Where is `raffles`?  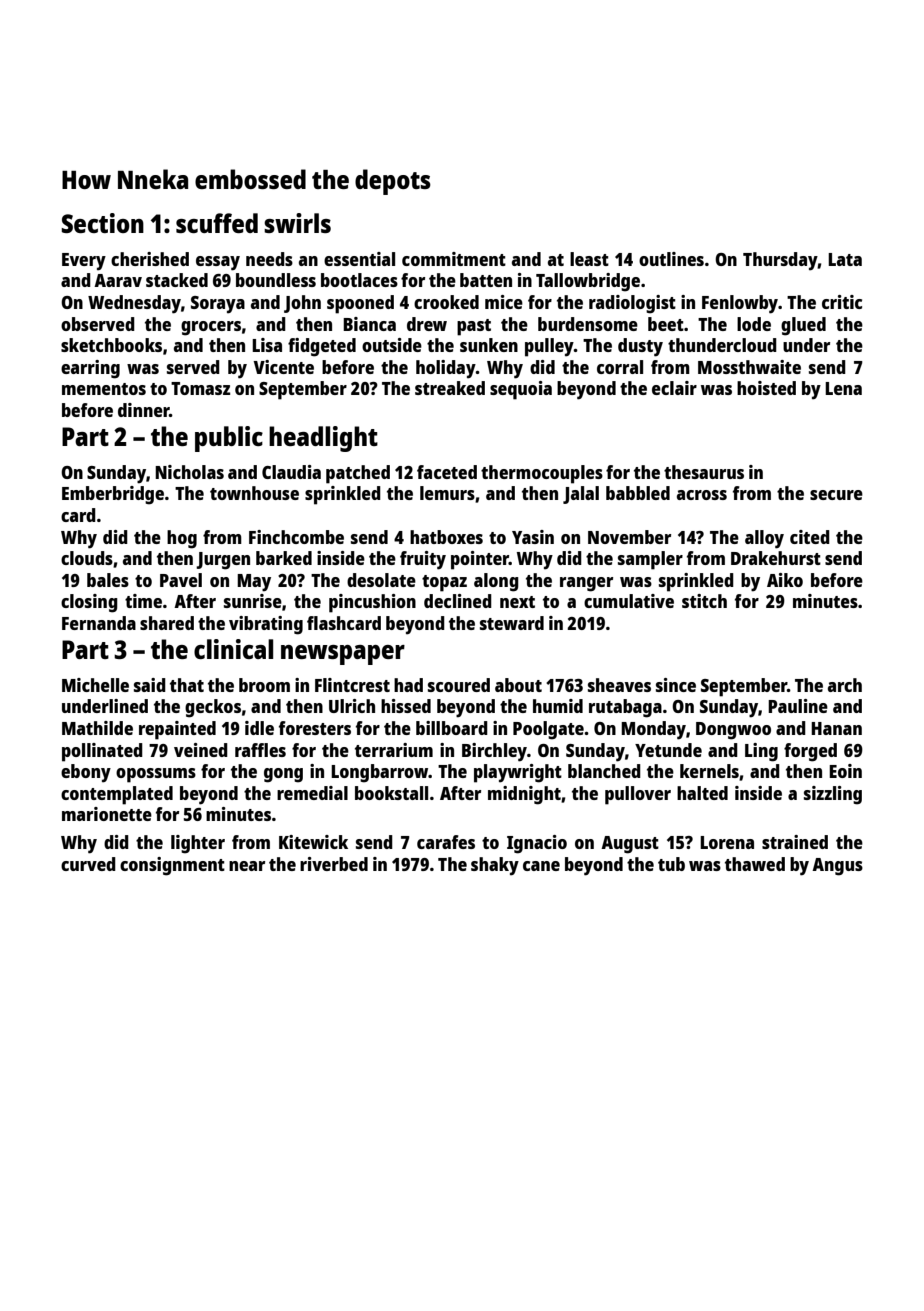
raffles is located at coordinates (260, 750).
